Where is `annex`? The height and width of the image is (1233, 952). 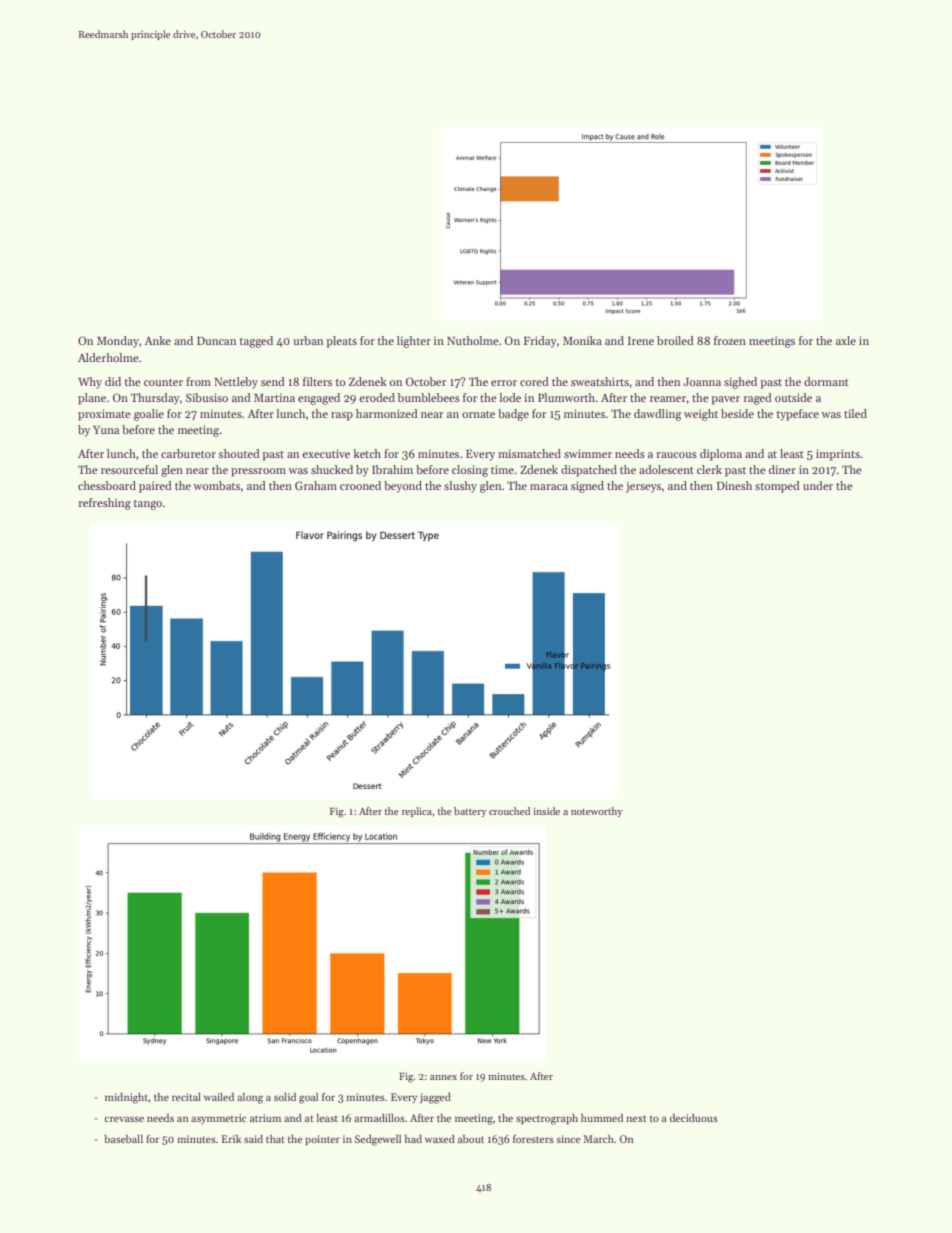
annex is located at coordinates (443, 1077).
